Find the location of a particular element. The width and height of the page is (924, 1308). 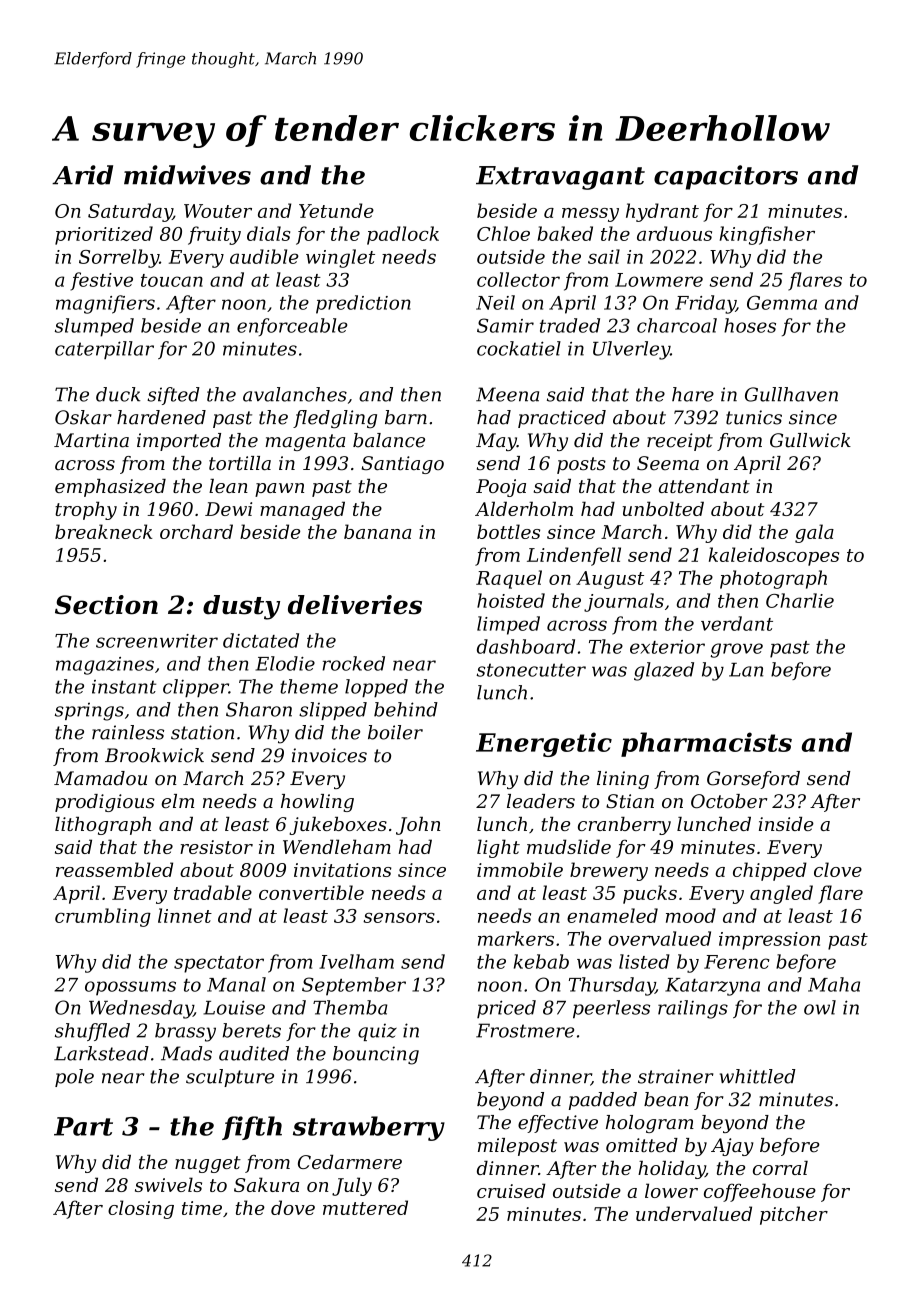

orchard is located at coordinates (196, 531).
